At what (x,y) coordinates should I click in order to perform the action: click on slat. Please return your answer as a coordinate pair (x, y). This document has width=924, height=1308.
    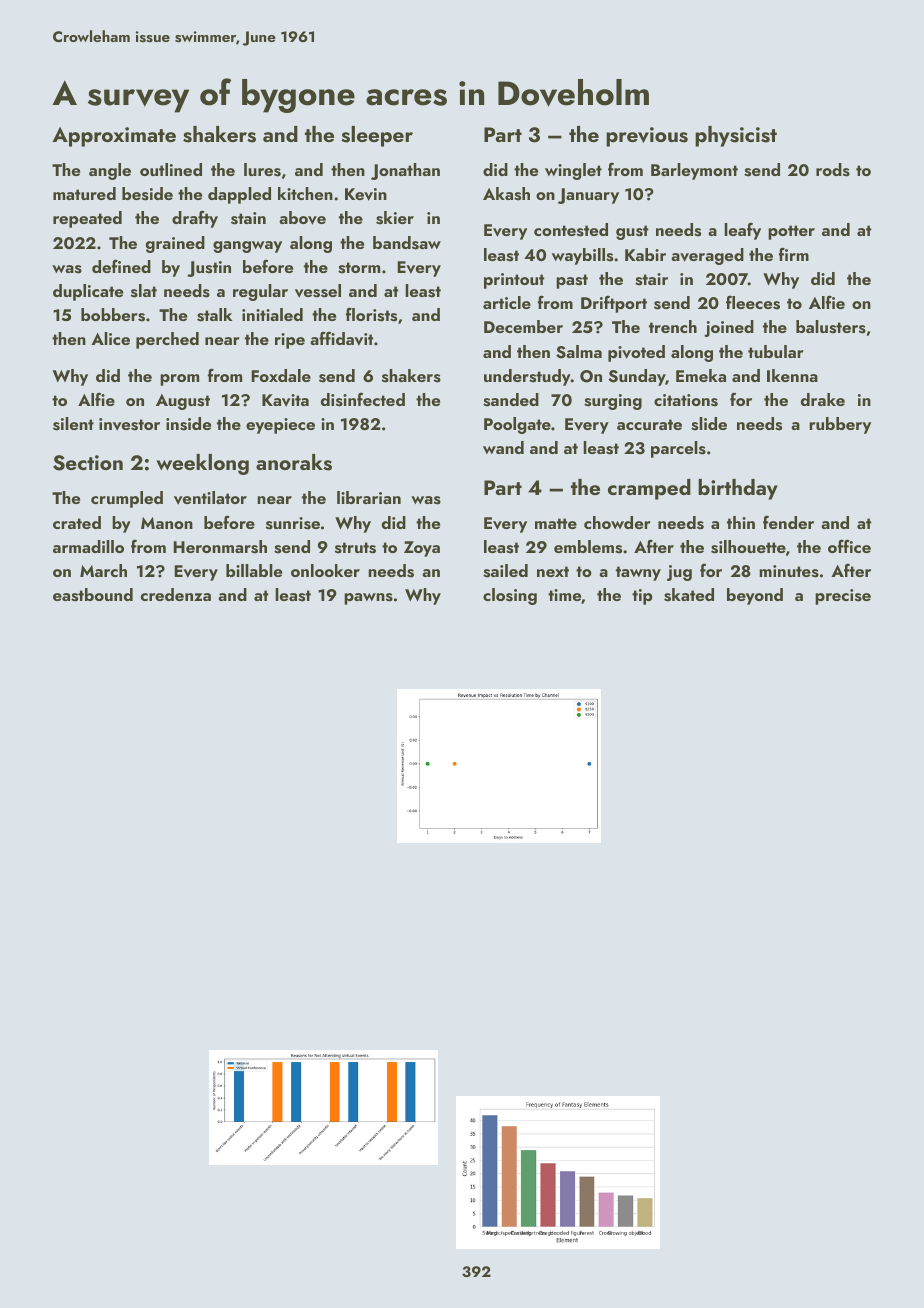
    Looking at the image, I should click on (144, 291).
